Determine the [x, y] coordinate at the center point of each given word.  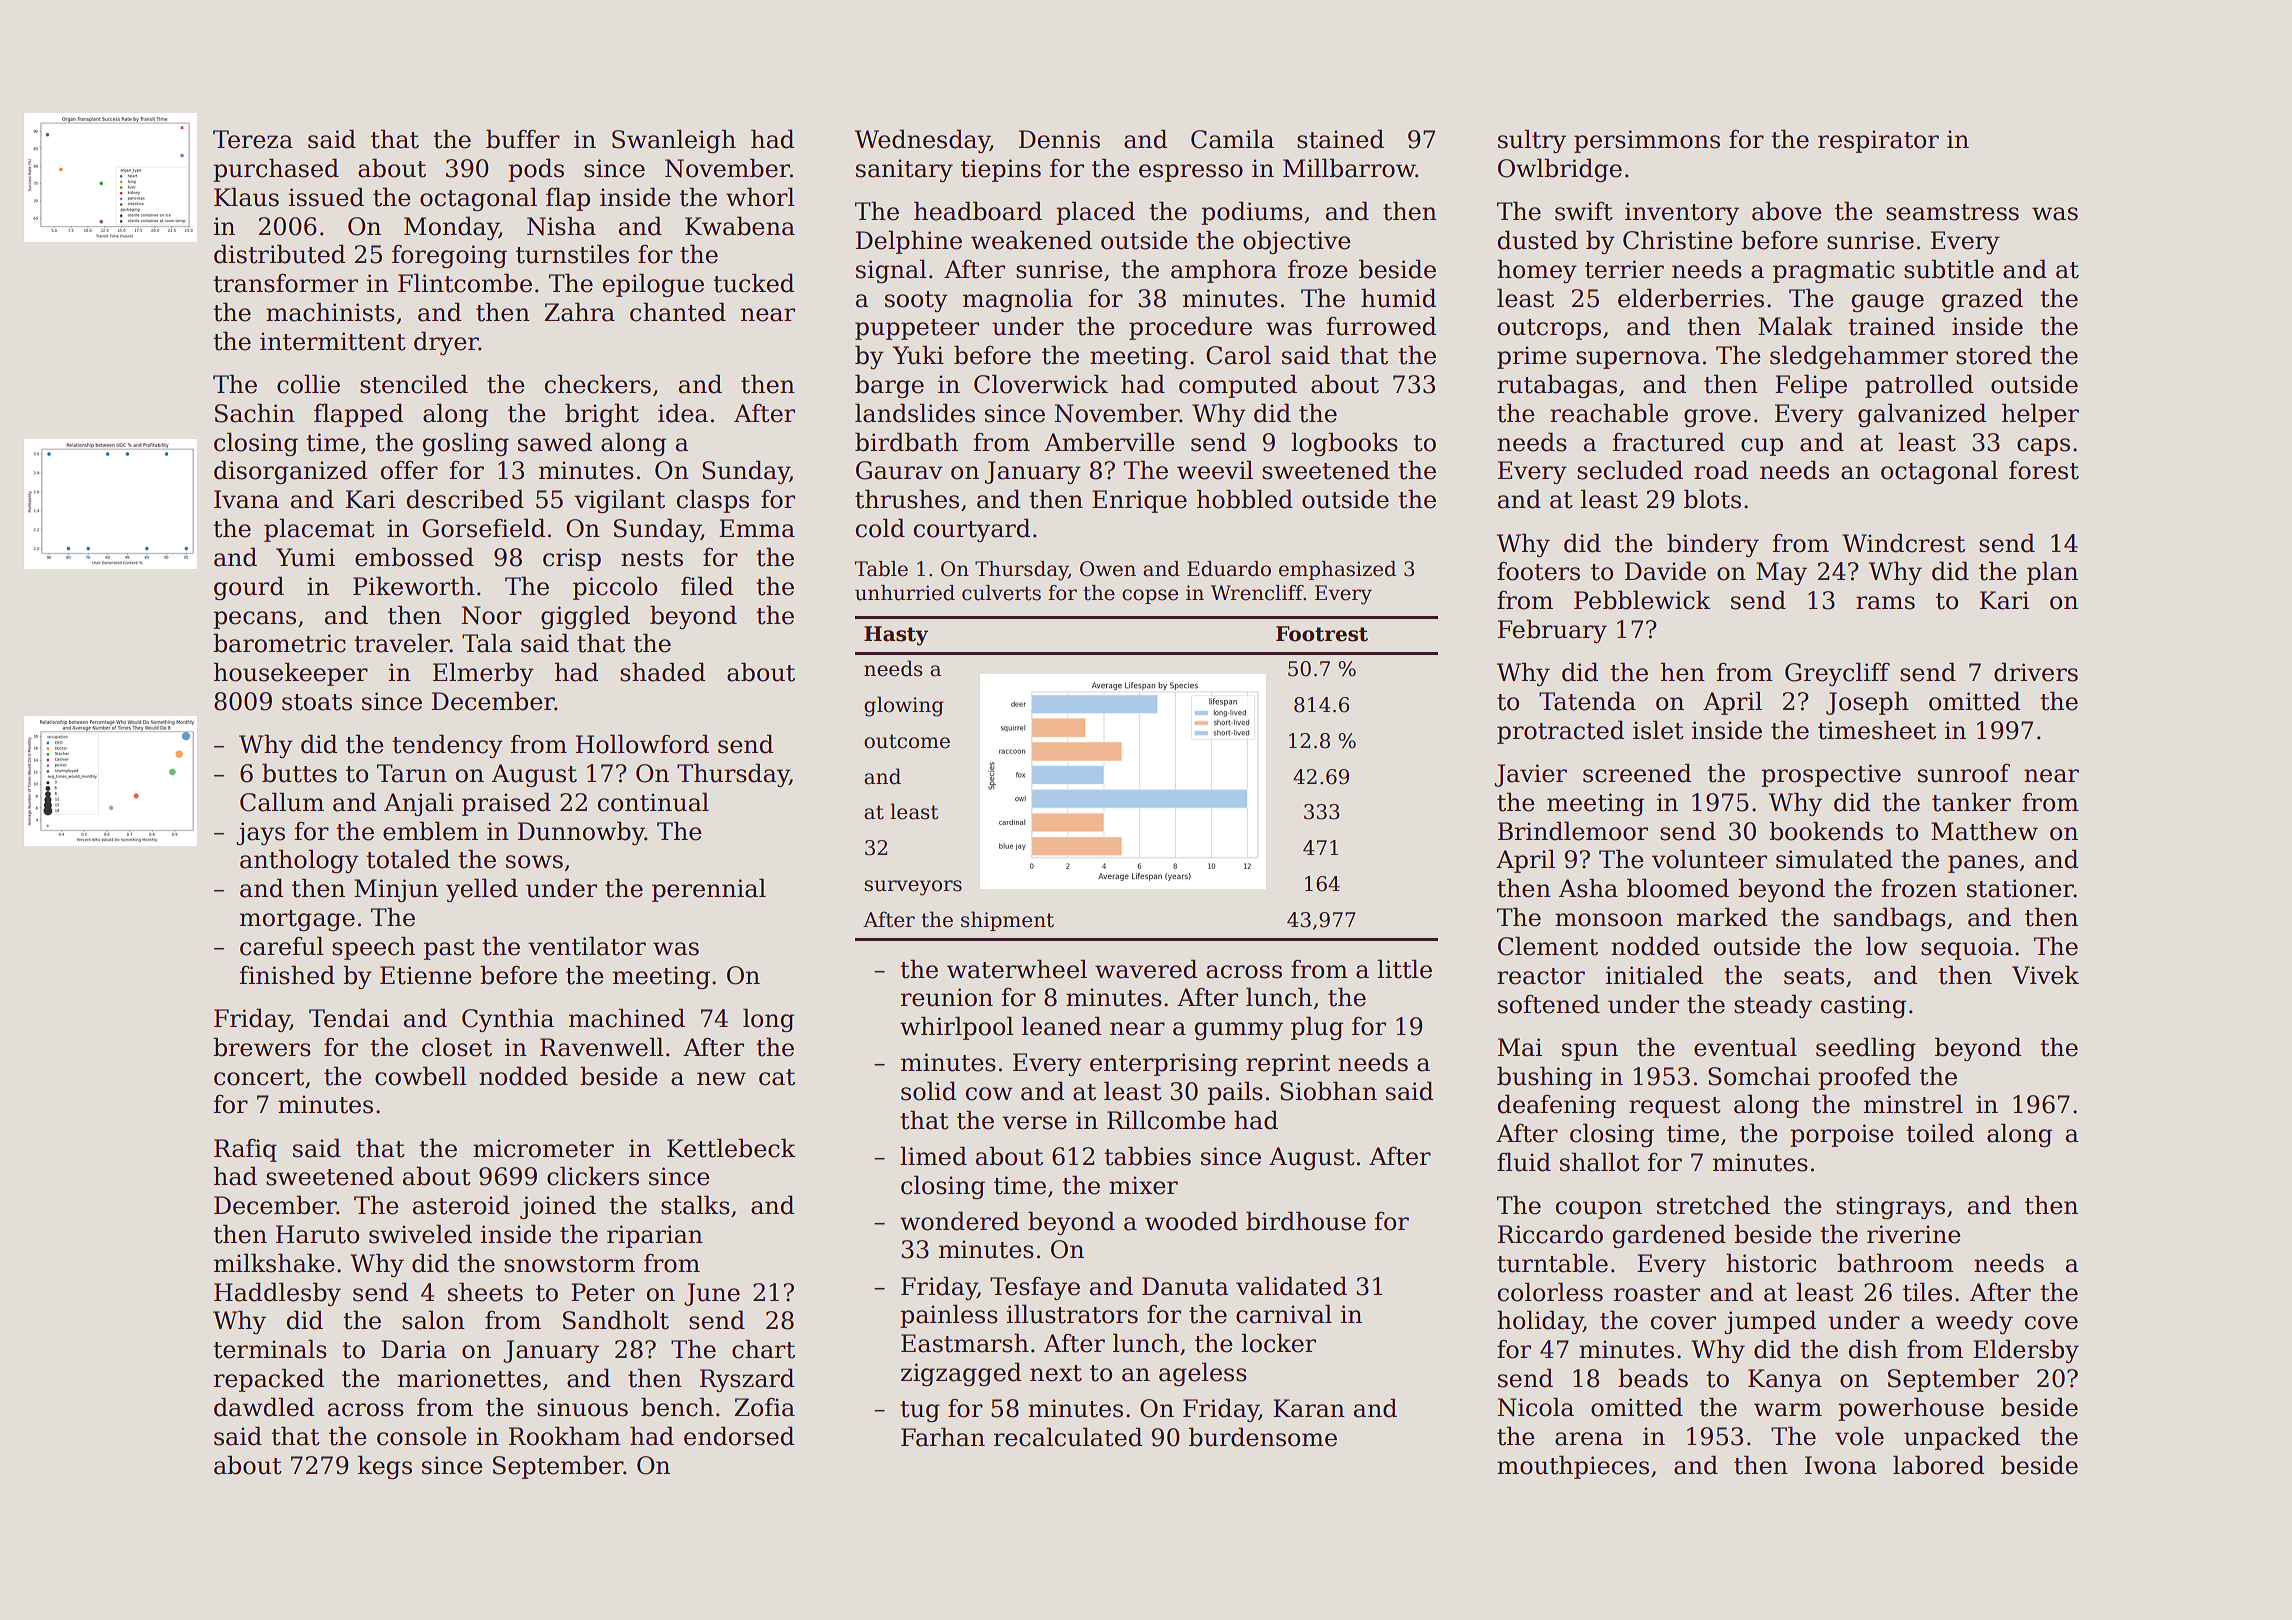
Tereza [253, 139]
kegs [385, 1467]
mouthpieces [1573, 1467]
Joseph [1867, 703]
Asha [1588, 888]
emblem [430, 831]
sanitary [904, 170]
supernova [1638, 360]
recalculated [1068, 1437]
